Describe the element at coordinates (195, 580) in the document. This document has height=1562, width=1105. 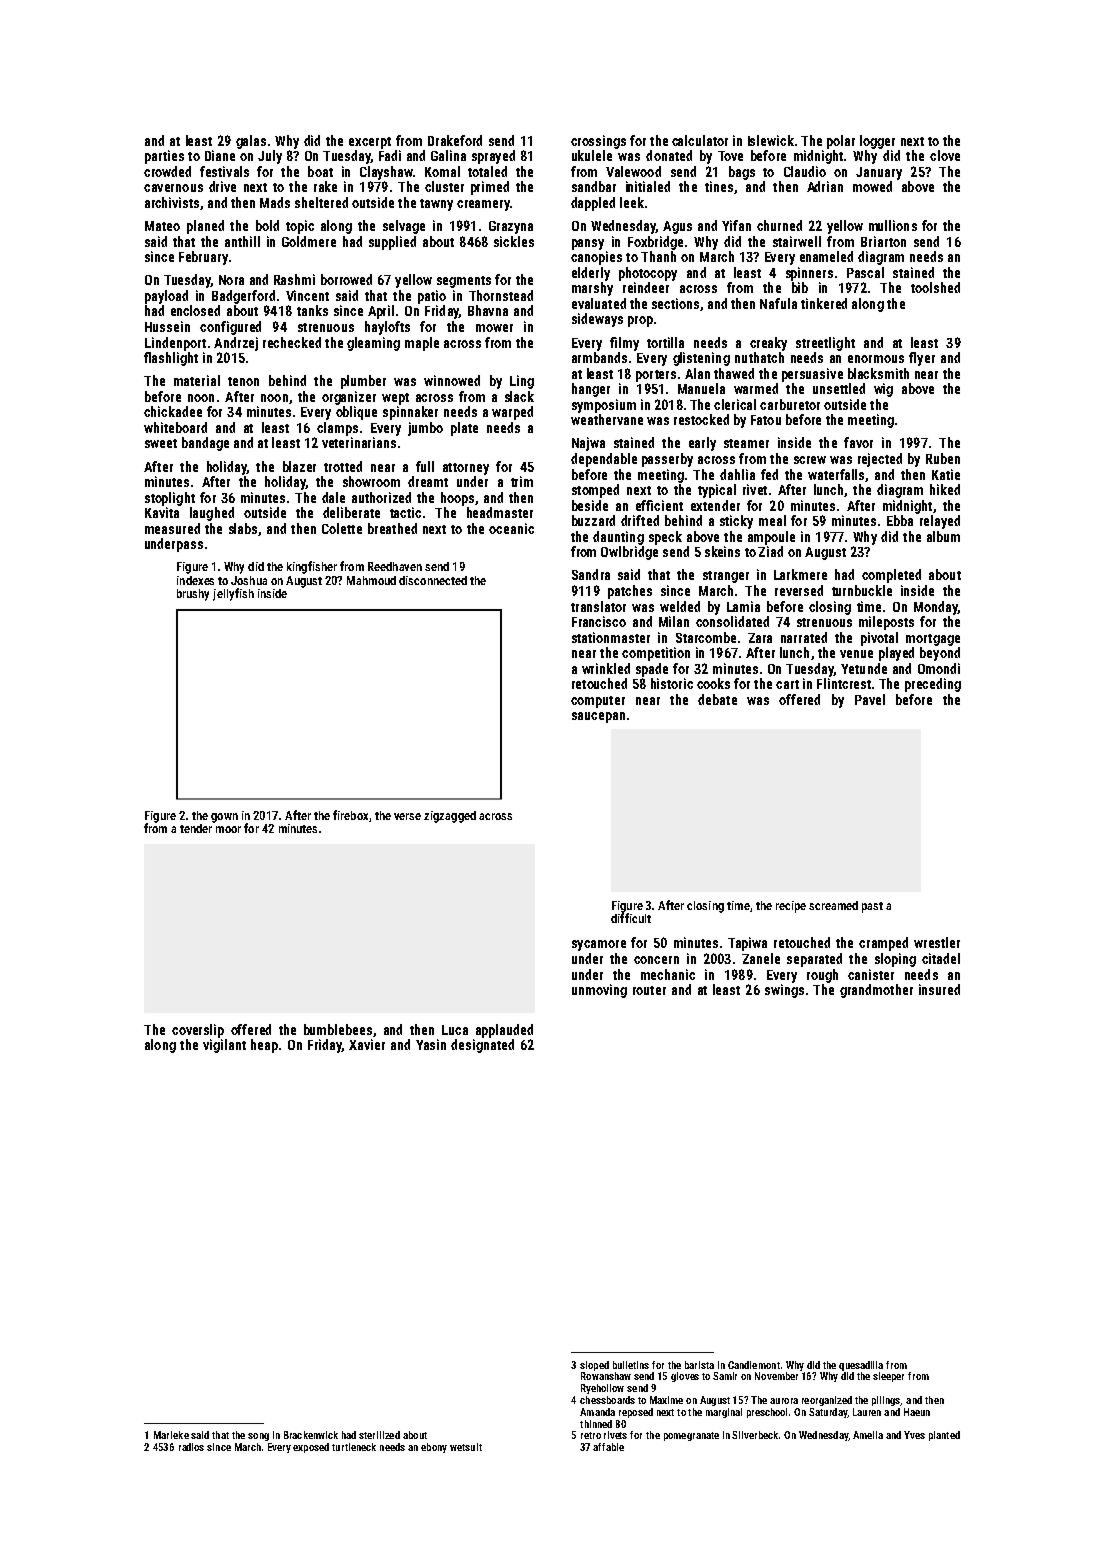
I see `indexes` at that location.
